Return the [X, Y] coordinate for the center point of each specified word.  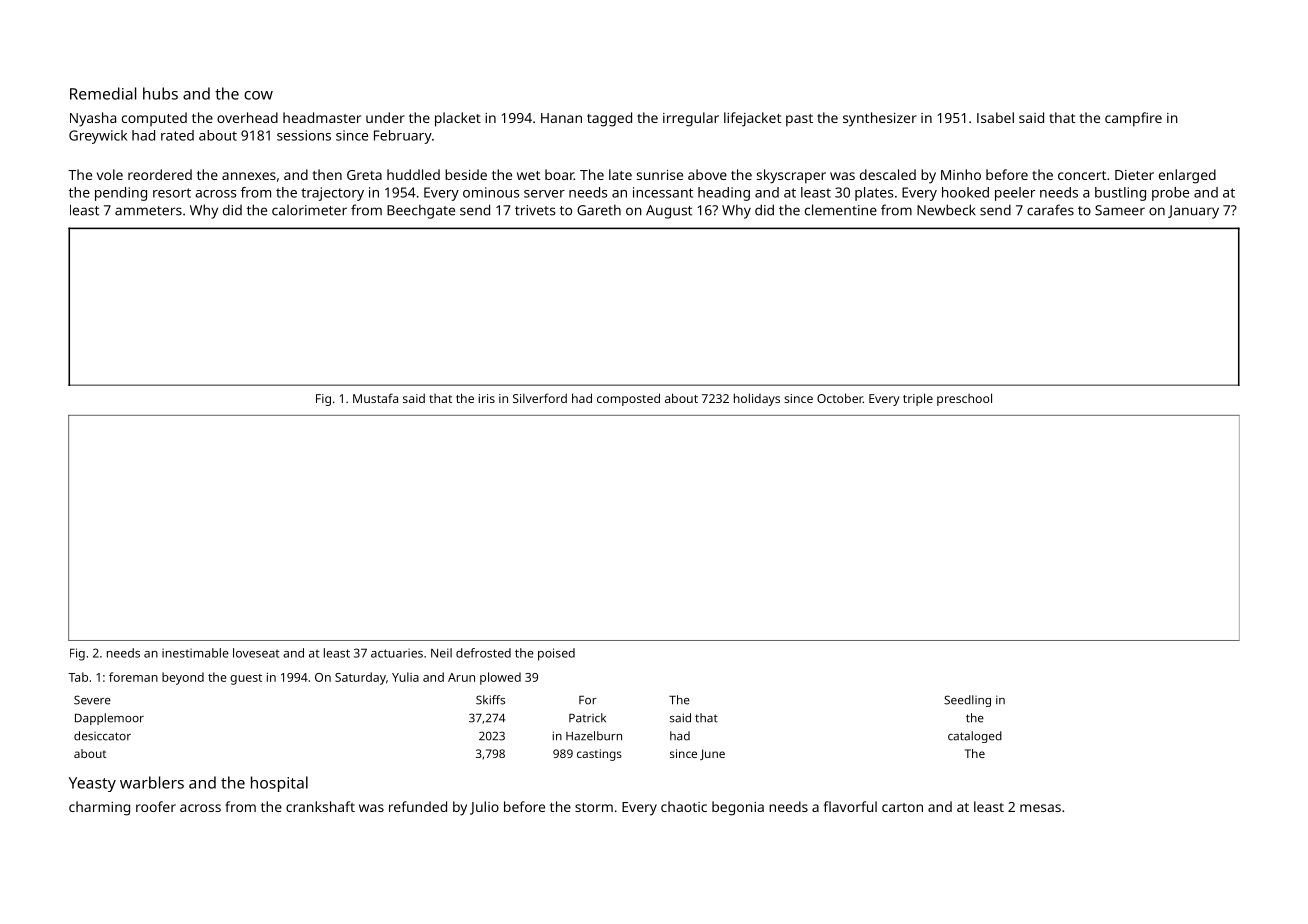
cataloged [975, 737]
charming [99, 808]
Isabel [995, 117]
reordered [160, 174]
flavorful [850, 806]
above [707, 174]
